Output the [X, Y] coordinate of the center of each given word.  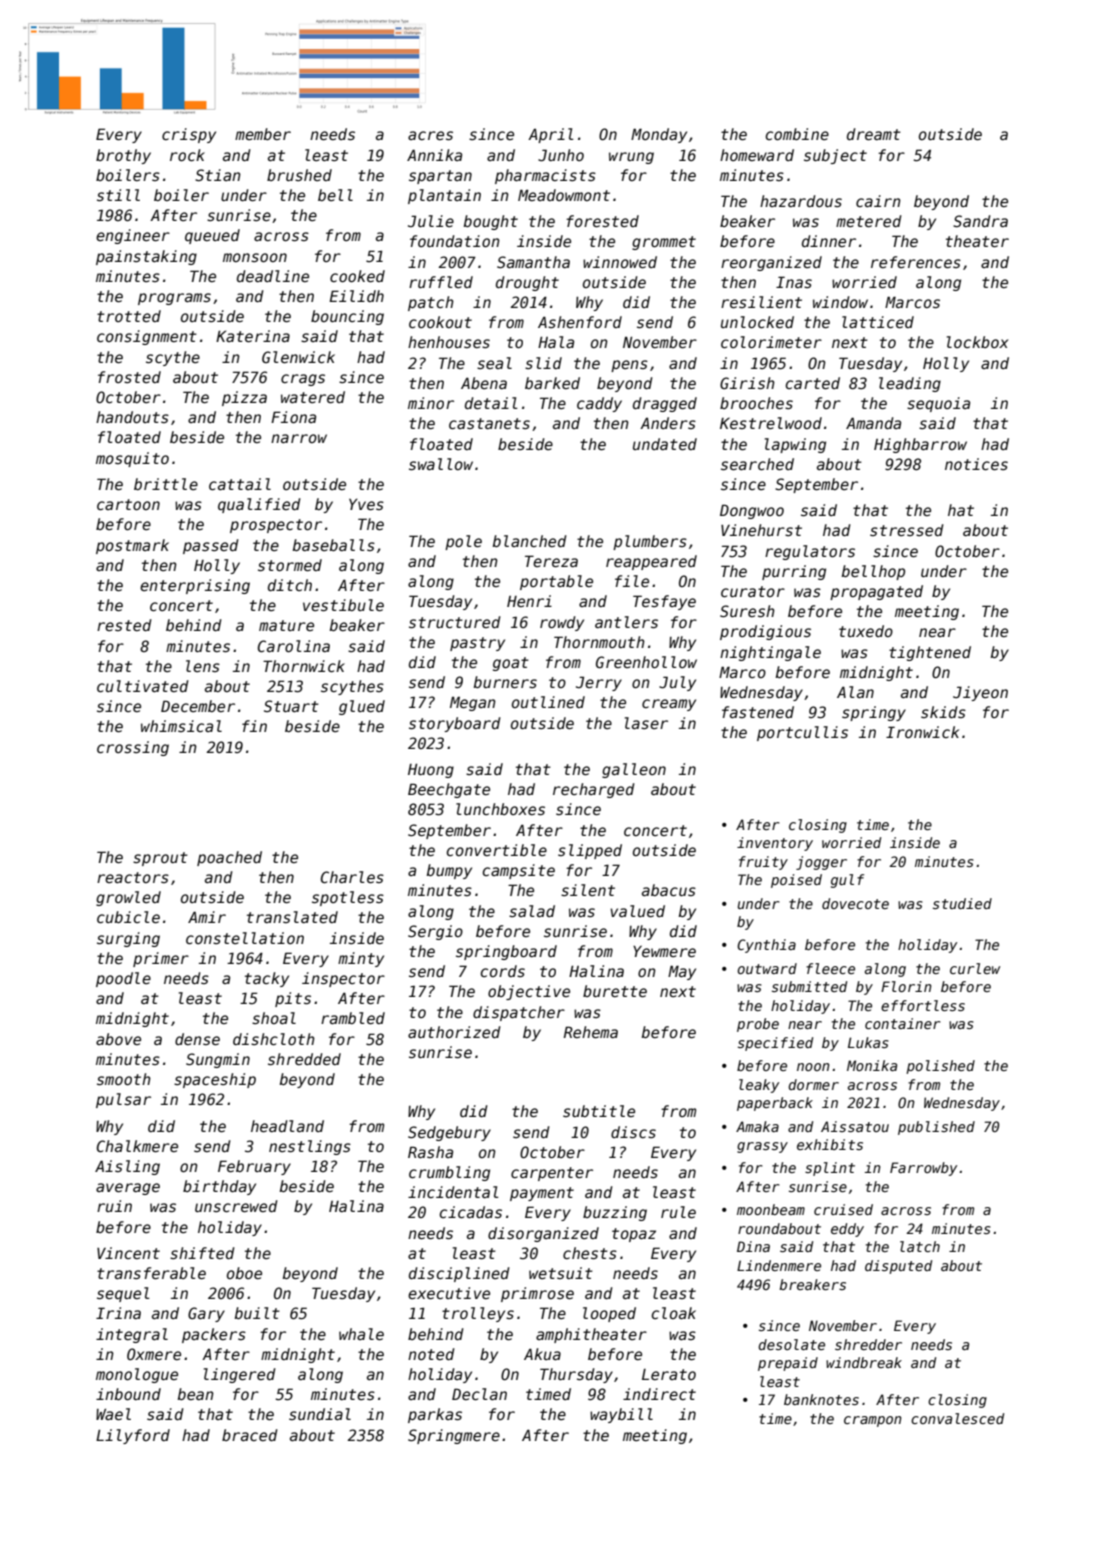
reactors [133, 877]
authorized [454, 1032]
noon [813, 1067]
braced [250, 1435]
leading [910, 384]
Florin [906, 986]
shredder [868, 1344]
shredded [304, 1059]
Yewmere [664, 951]
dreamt [874, 134]
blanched [530, 541]
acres [430, 135]
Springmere [454, 1436]
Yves [366, 504]
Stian [218, 175]
